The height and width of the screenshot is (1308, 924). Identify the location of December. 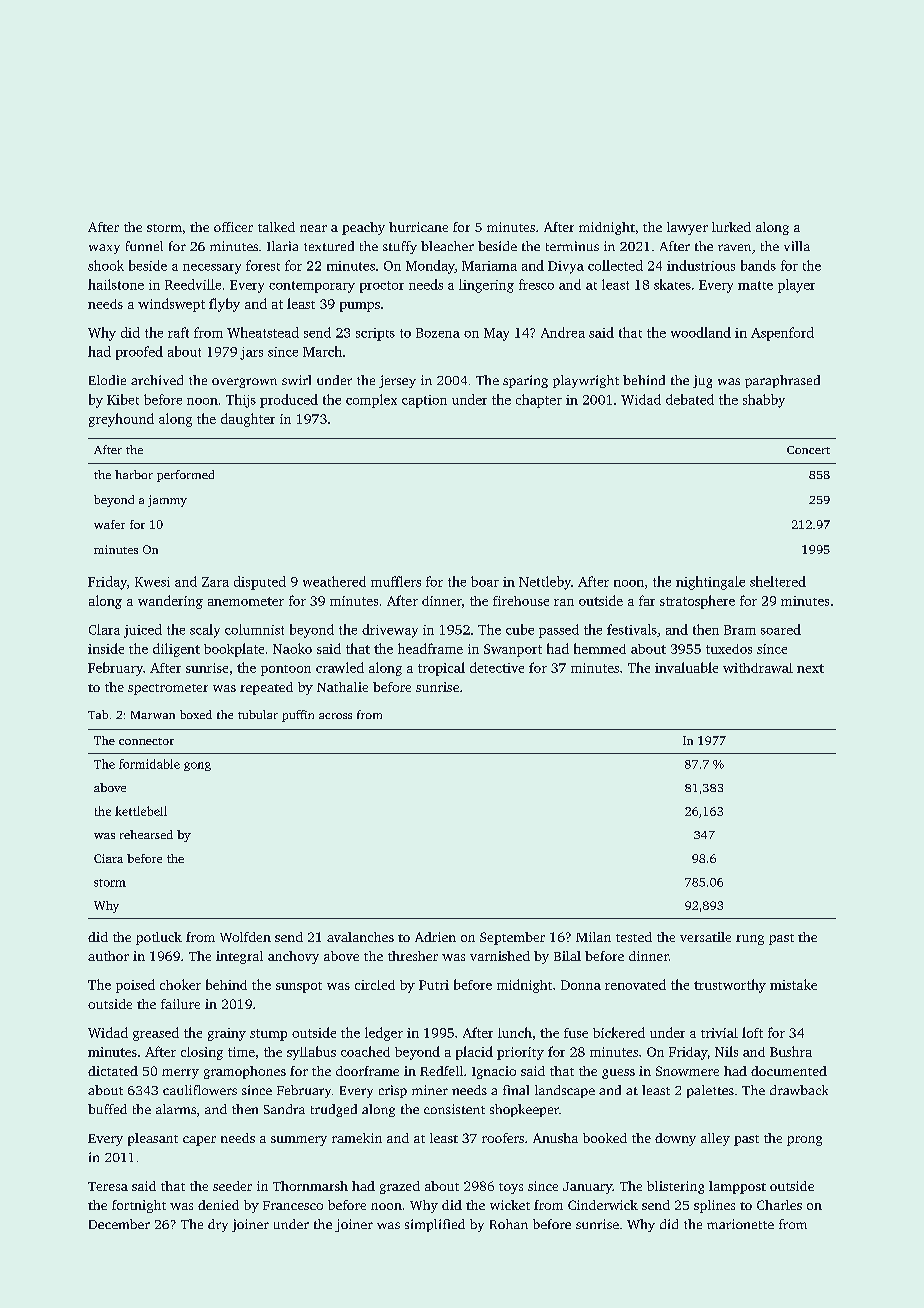
(119, 1224).
